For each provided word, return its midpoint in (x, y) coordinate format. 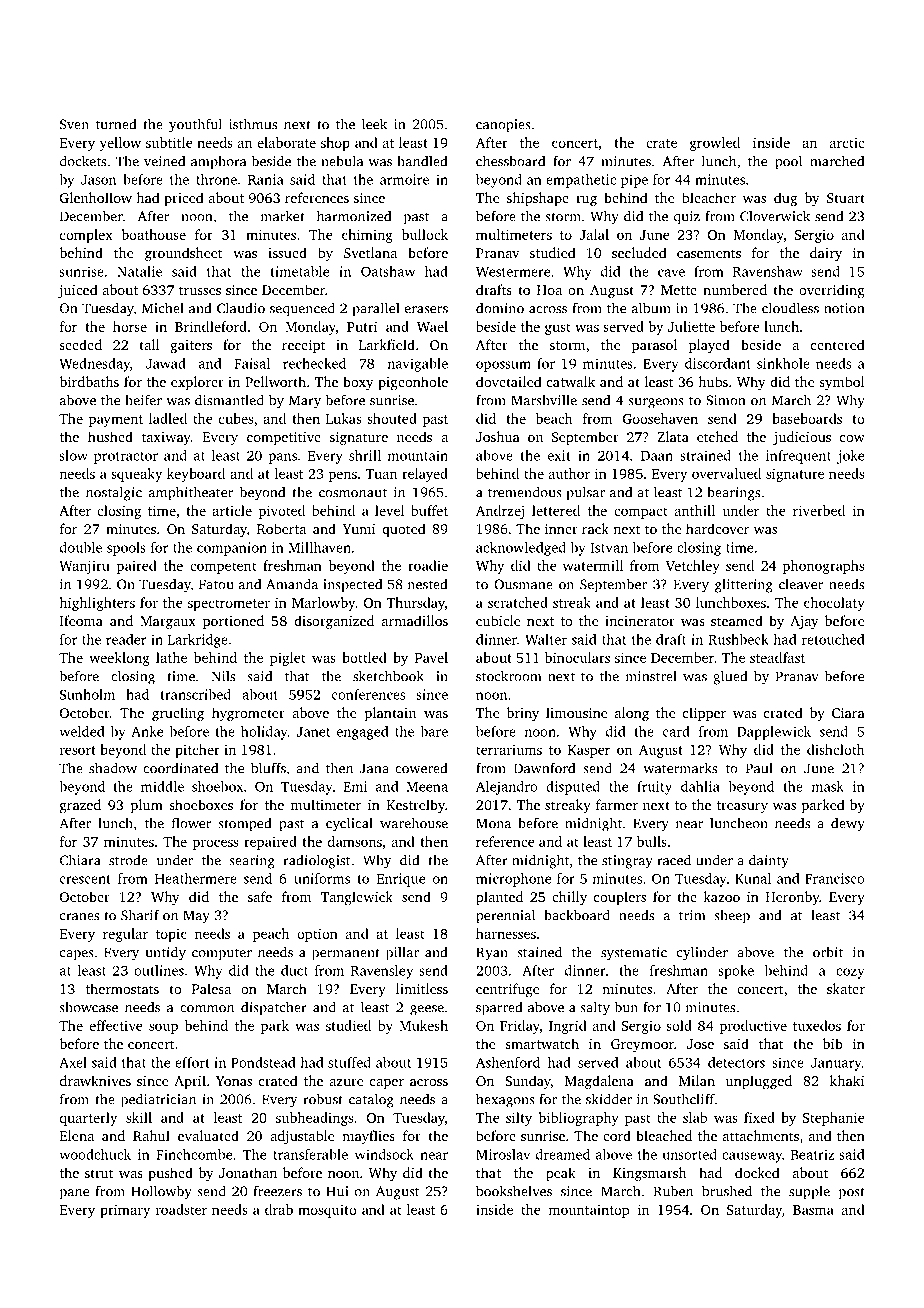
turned (116, 124)
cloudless (790, 308)
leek (374, 124)
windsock (384, 1154)
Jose (700, 1044)
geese (427, 1010)
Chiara (80, 860)
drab (279, 1209)
